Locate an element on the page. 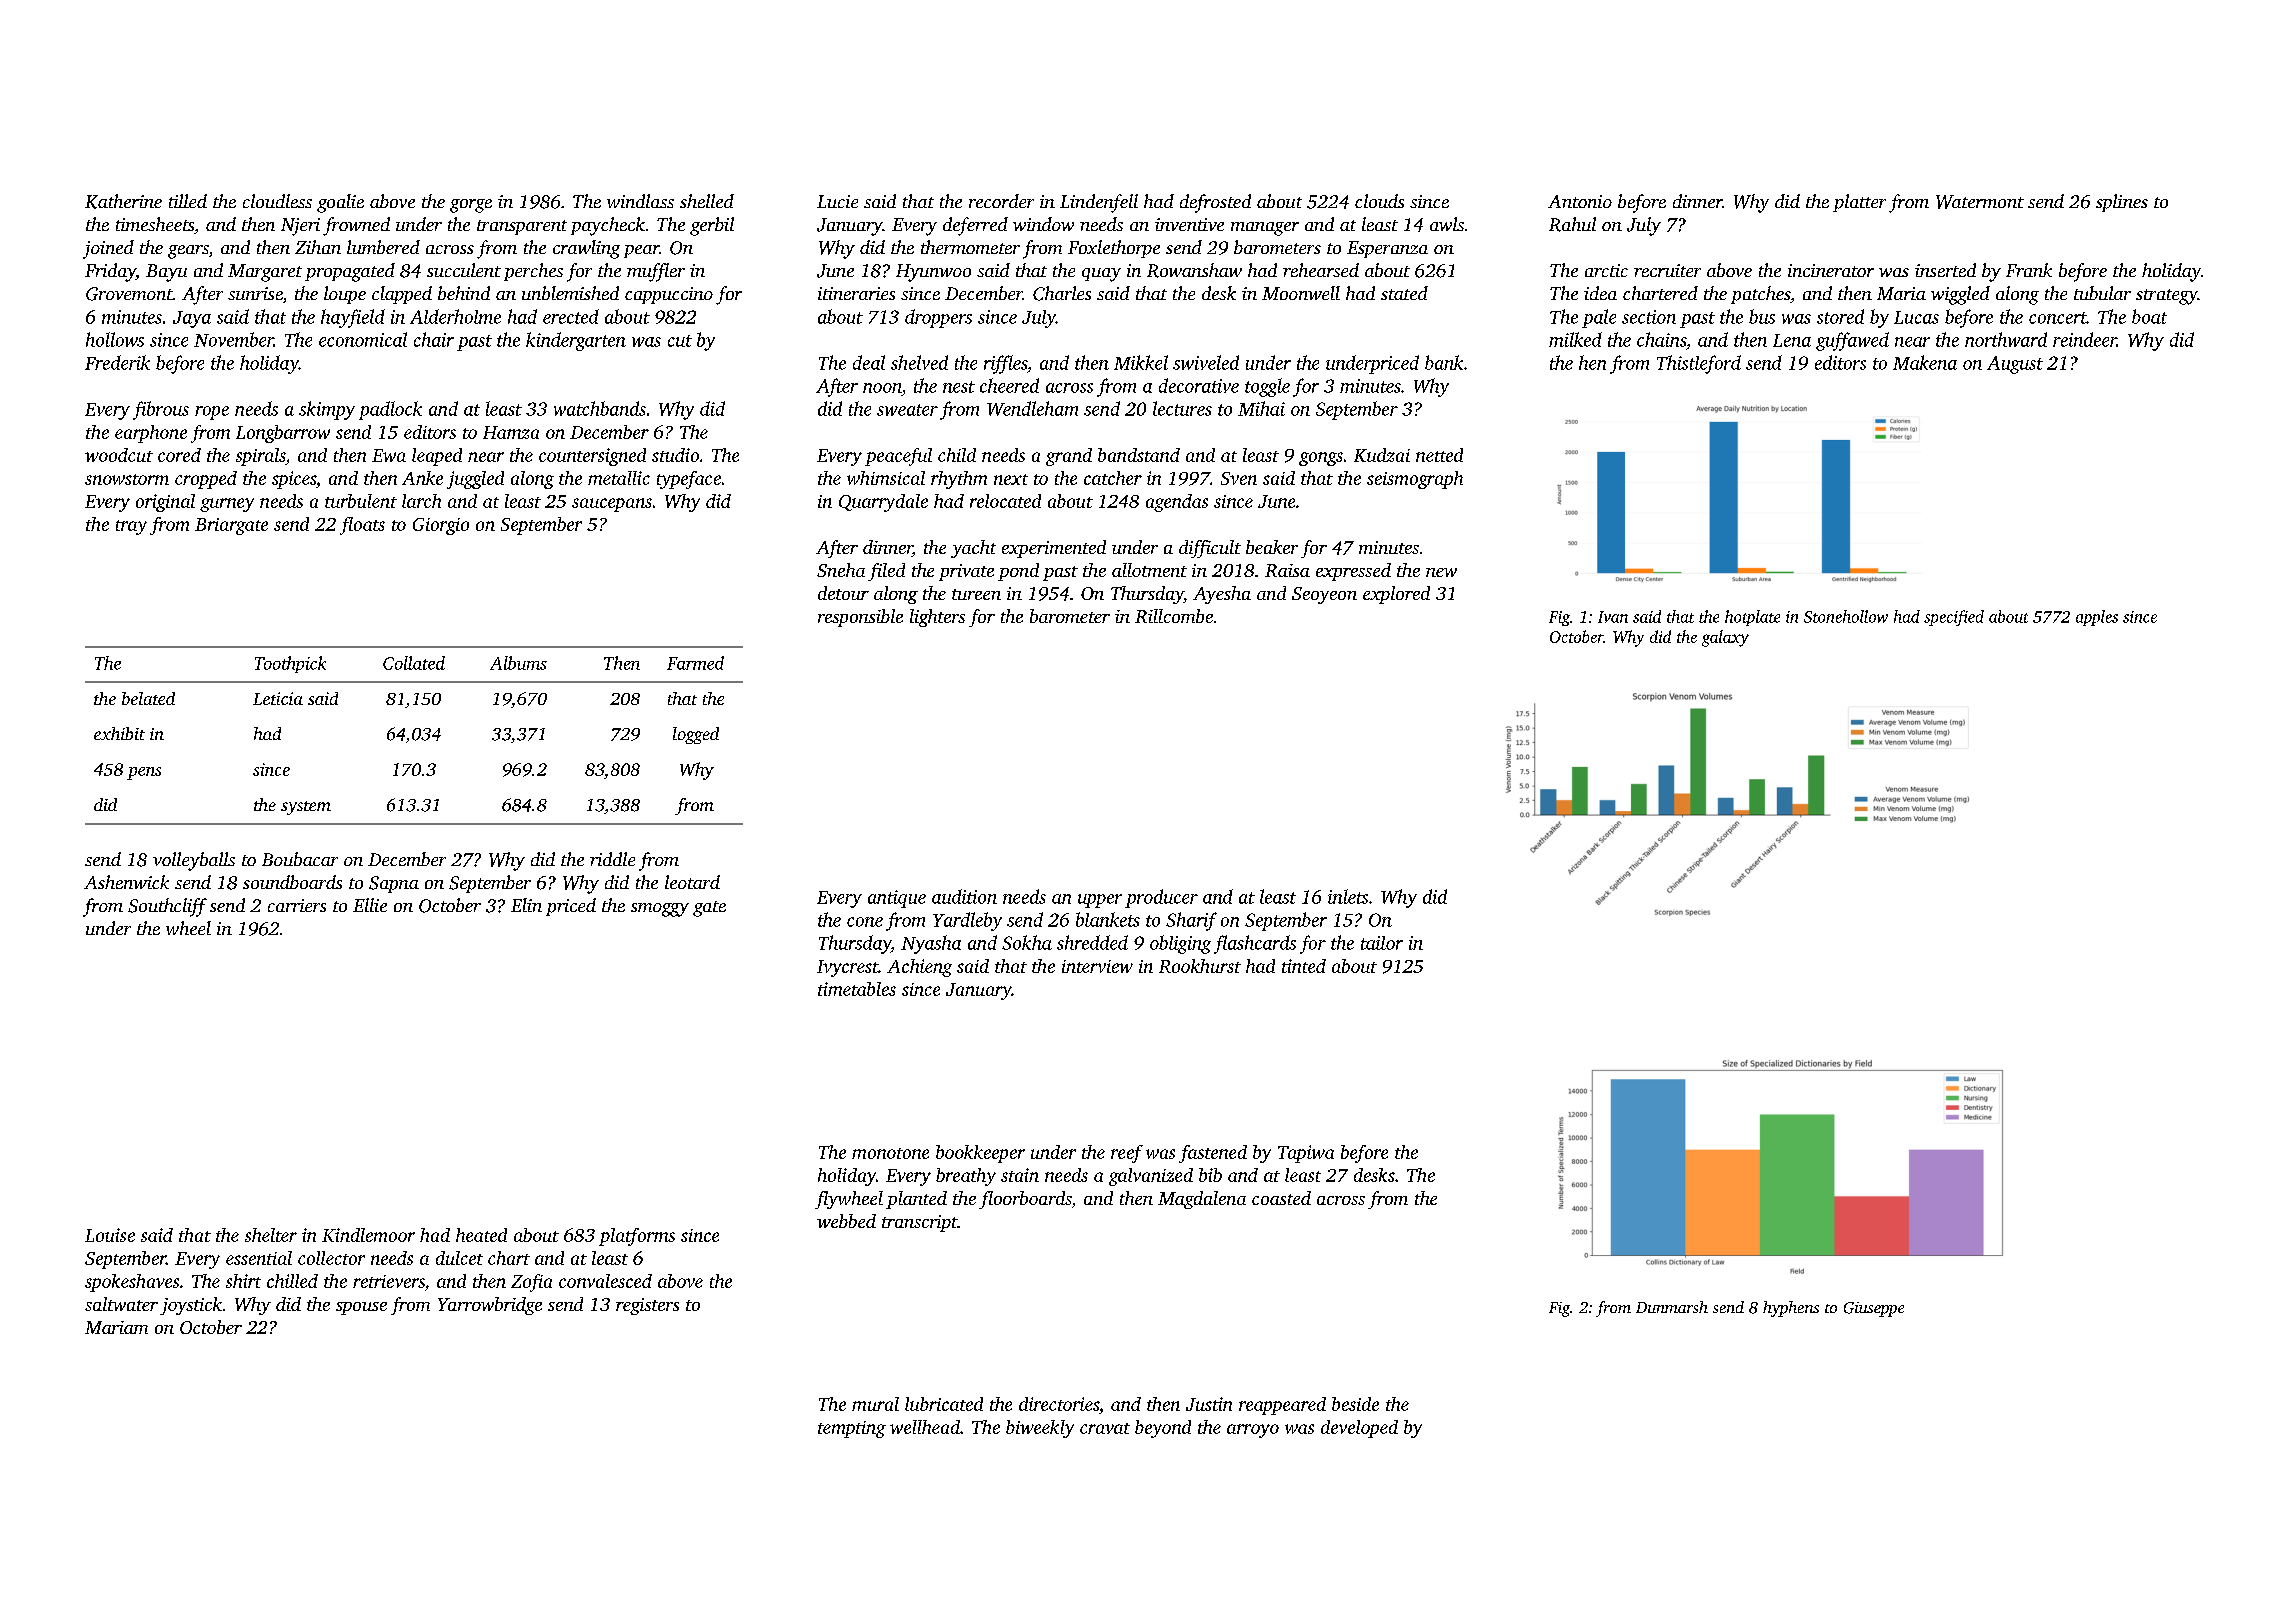 The image size is (2292, 1620). snowstorm is located at coordinates (127, 479).
